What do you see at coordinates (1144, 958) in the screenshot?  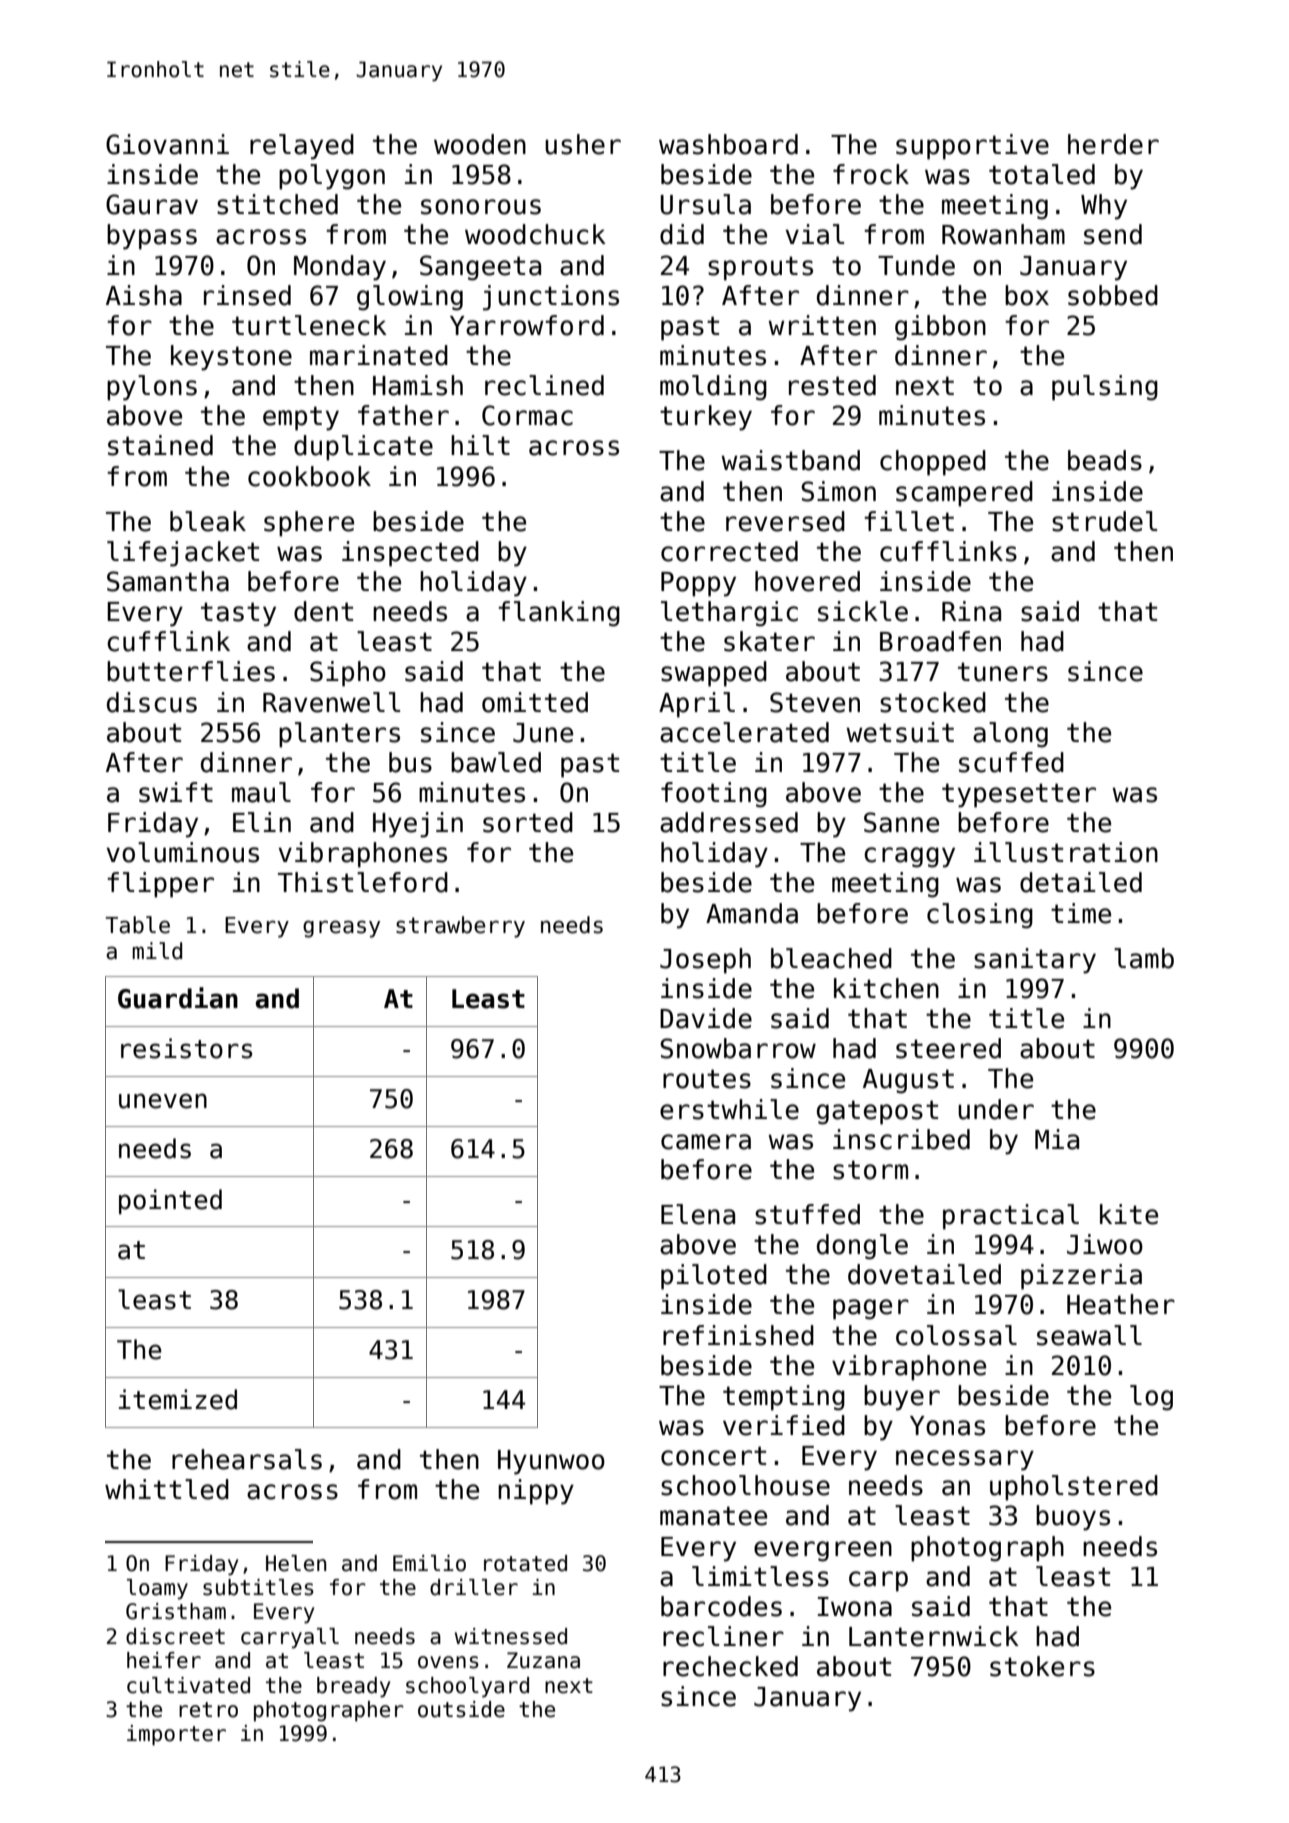 I see `lamb` at bounding box center [1144, 958].
